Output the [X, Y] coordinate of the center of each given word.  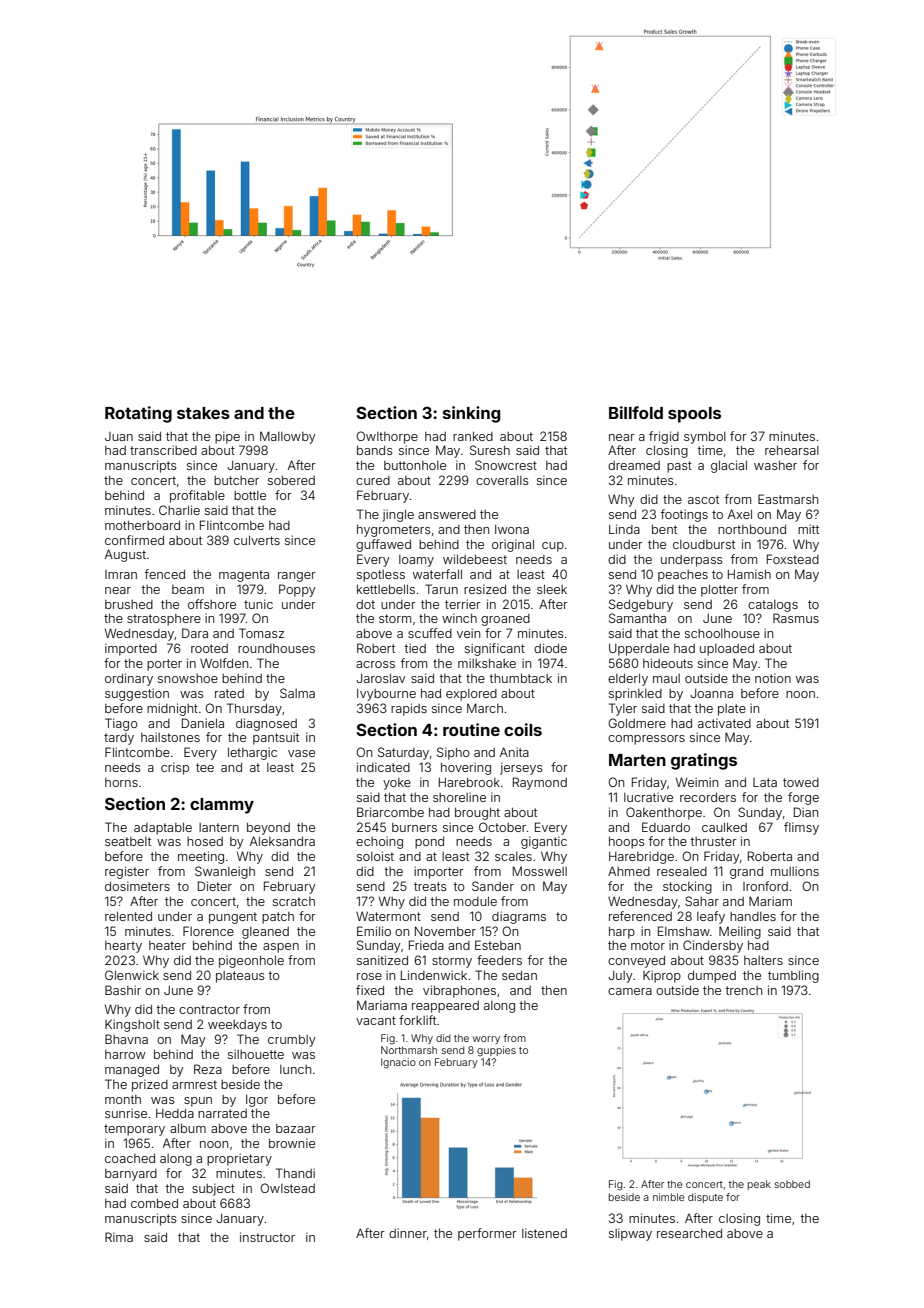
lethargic [252, 753]
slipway [630, 1234]
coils [523, 729]
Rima [119, 1237]
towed [801, 782]
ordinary [129, 679]
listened [544, 1233]
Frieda [426, 945]
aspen [281, 948]
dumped [712, 977]
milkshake [487, 663]
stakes [203, 413]
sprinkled [635, 694]
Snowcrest [506, 465]
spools [694, 415]
